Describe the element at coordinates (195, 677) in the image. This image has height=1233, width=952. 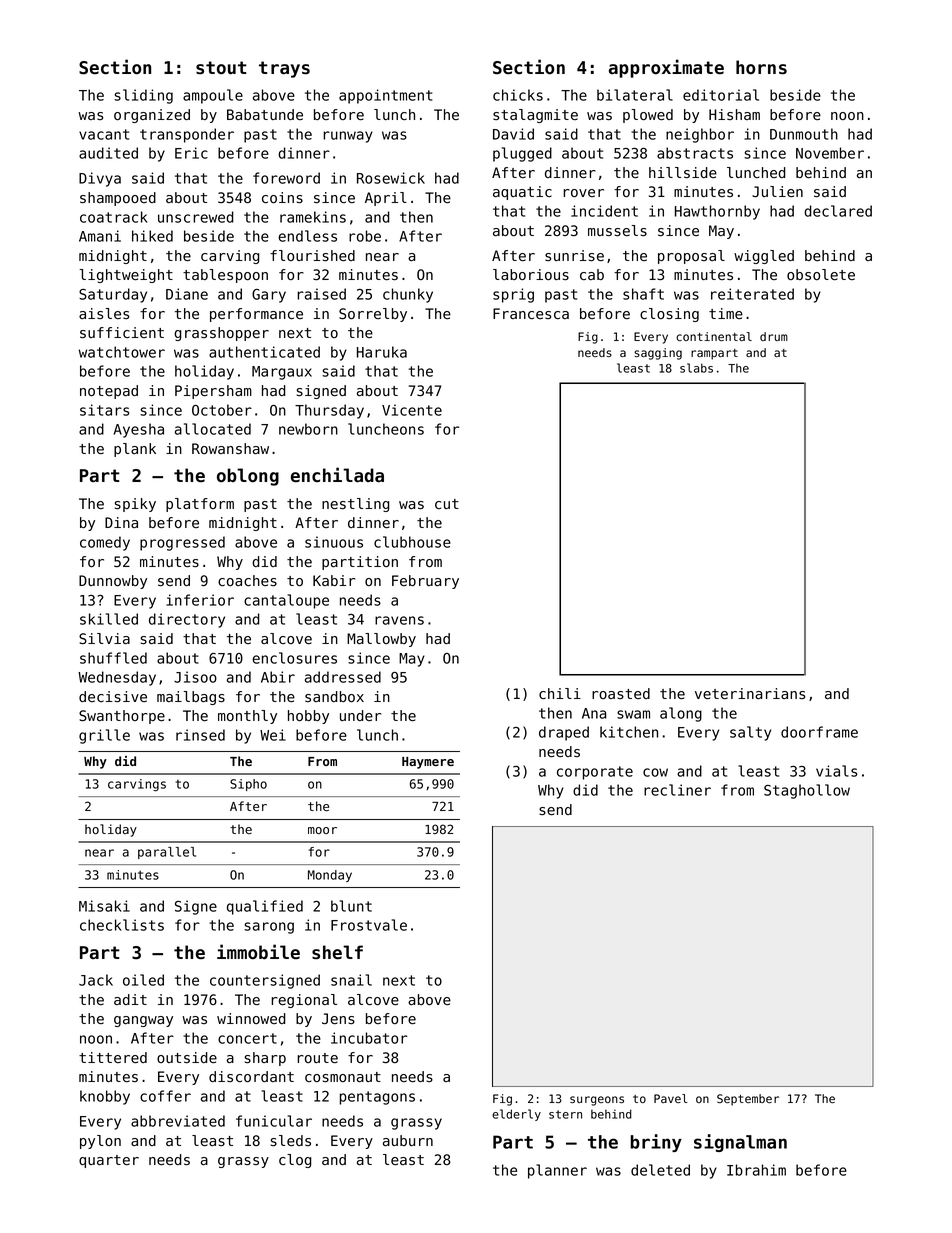
I see `Jisoo` at that location.
